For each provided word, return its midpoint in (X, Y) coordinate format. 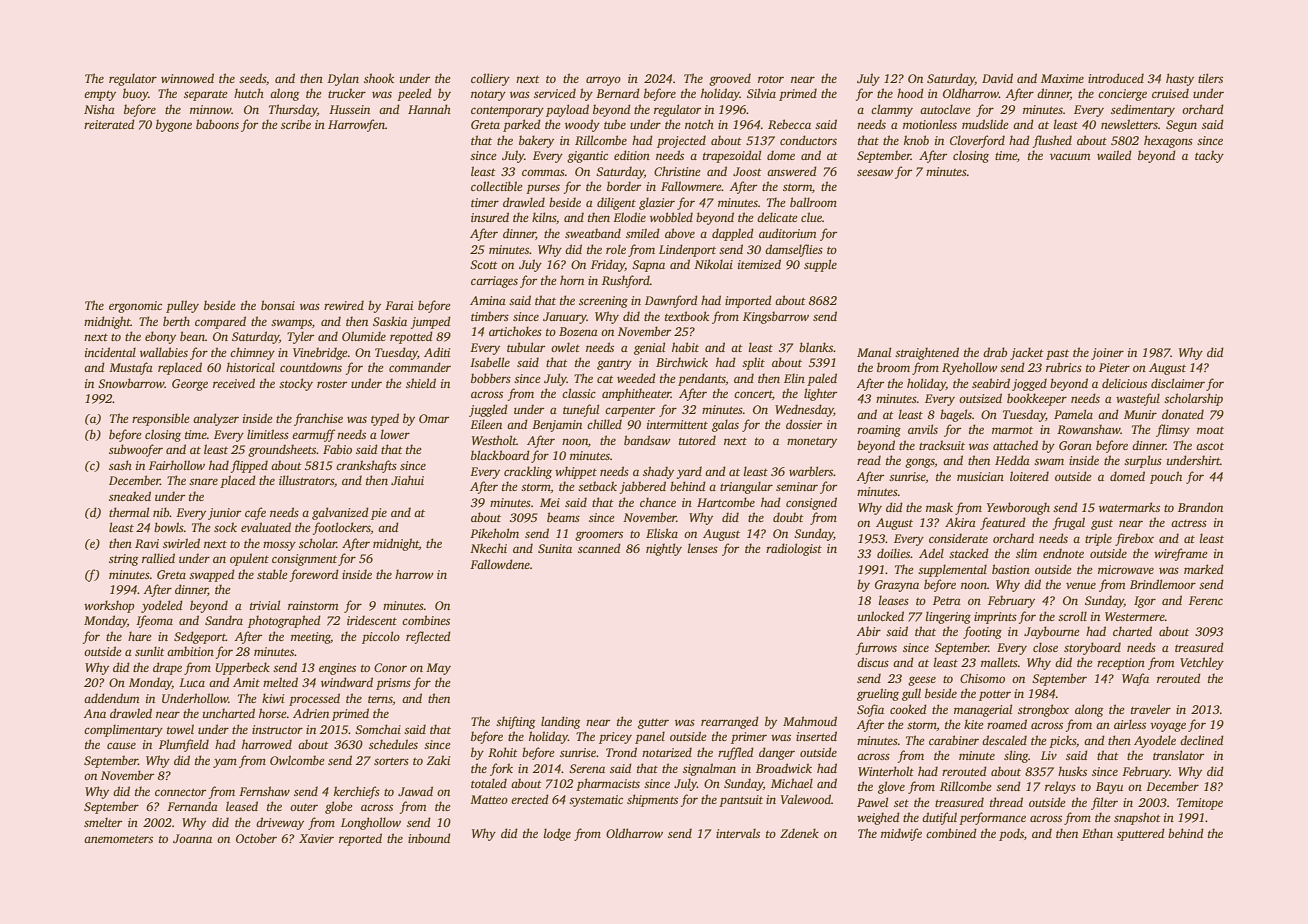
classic (579, 393)
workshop (109, 606)
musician (980, 476)
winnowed (187, 78)
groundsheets (282, 450)
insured (490, 217)
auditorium (787, 233)
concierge (1122, 95)
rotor (771, 79)
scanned (599, 548)
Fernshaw (264, 791)
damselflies (794, 250)
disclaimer (1178, 383)
